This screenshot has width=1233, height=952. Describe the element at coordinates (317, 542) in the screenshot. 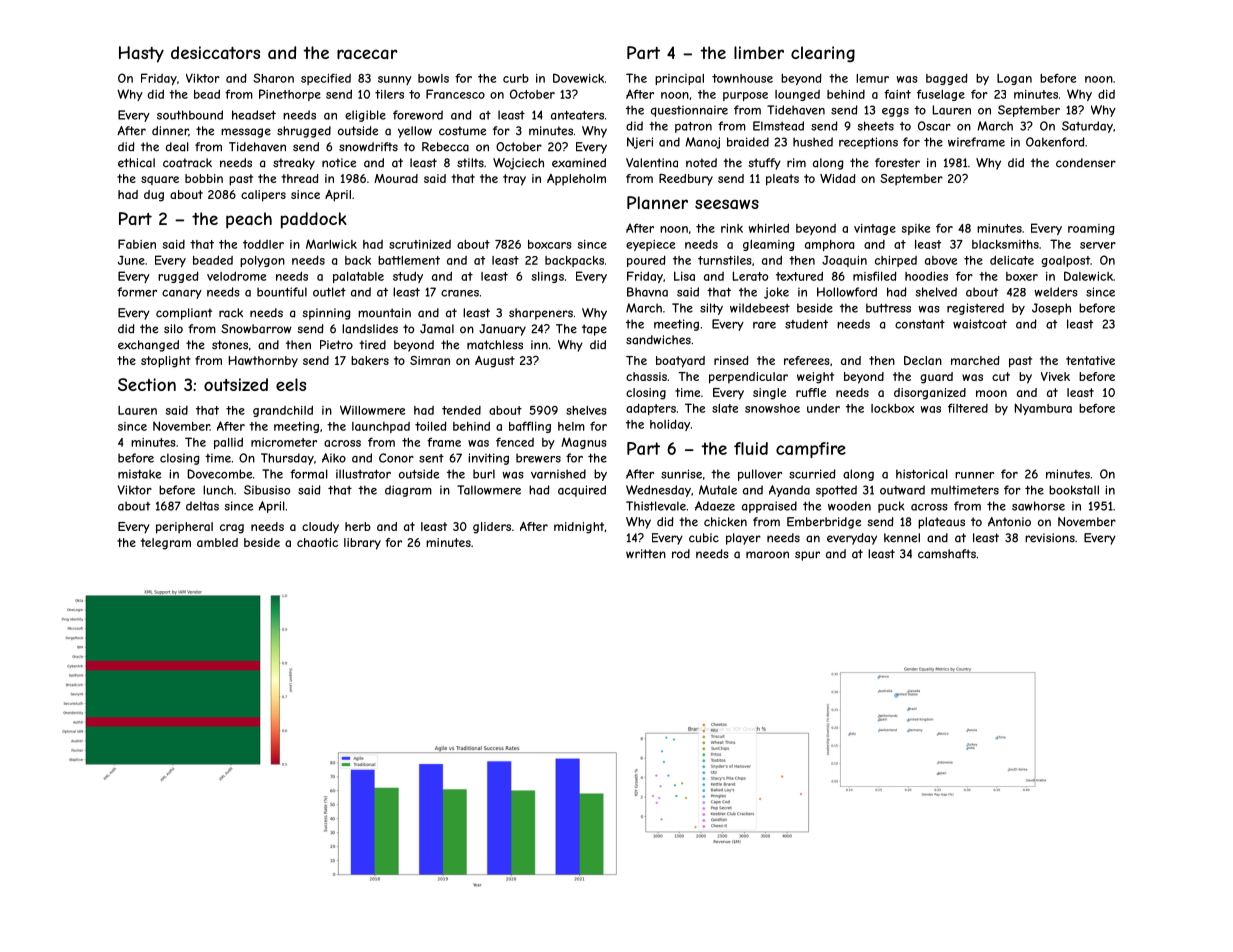

I see `chaotic` at that location.
